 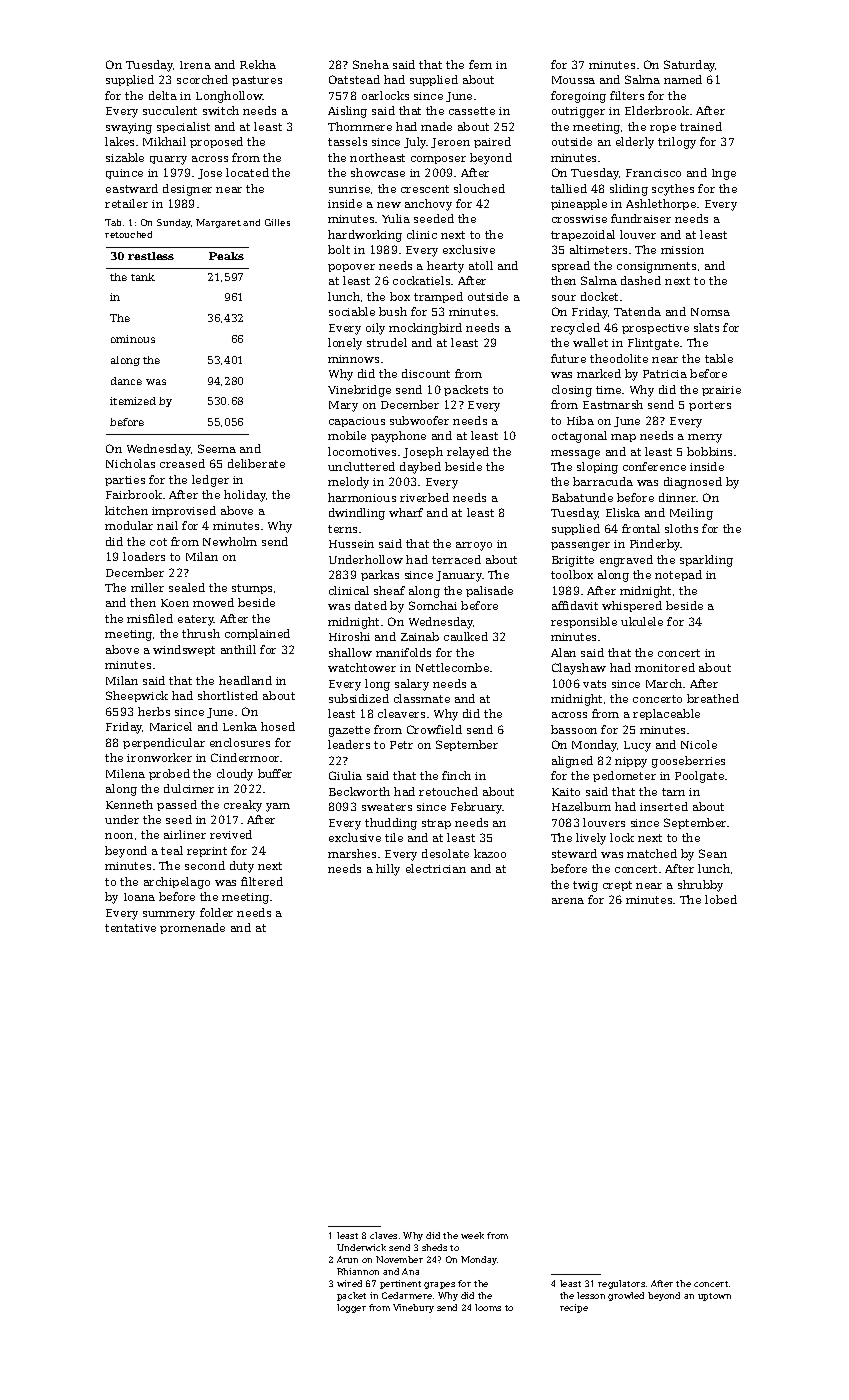 What do you see at coordinates (352, 853) in the screenshot?
I see `marshes` at bounding box center [352, 853].
